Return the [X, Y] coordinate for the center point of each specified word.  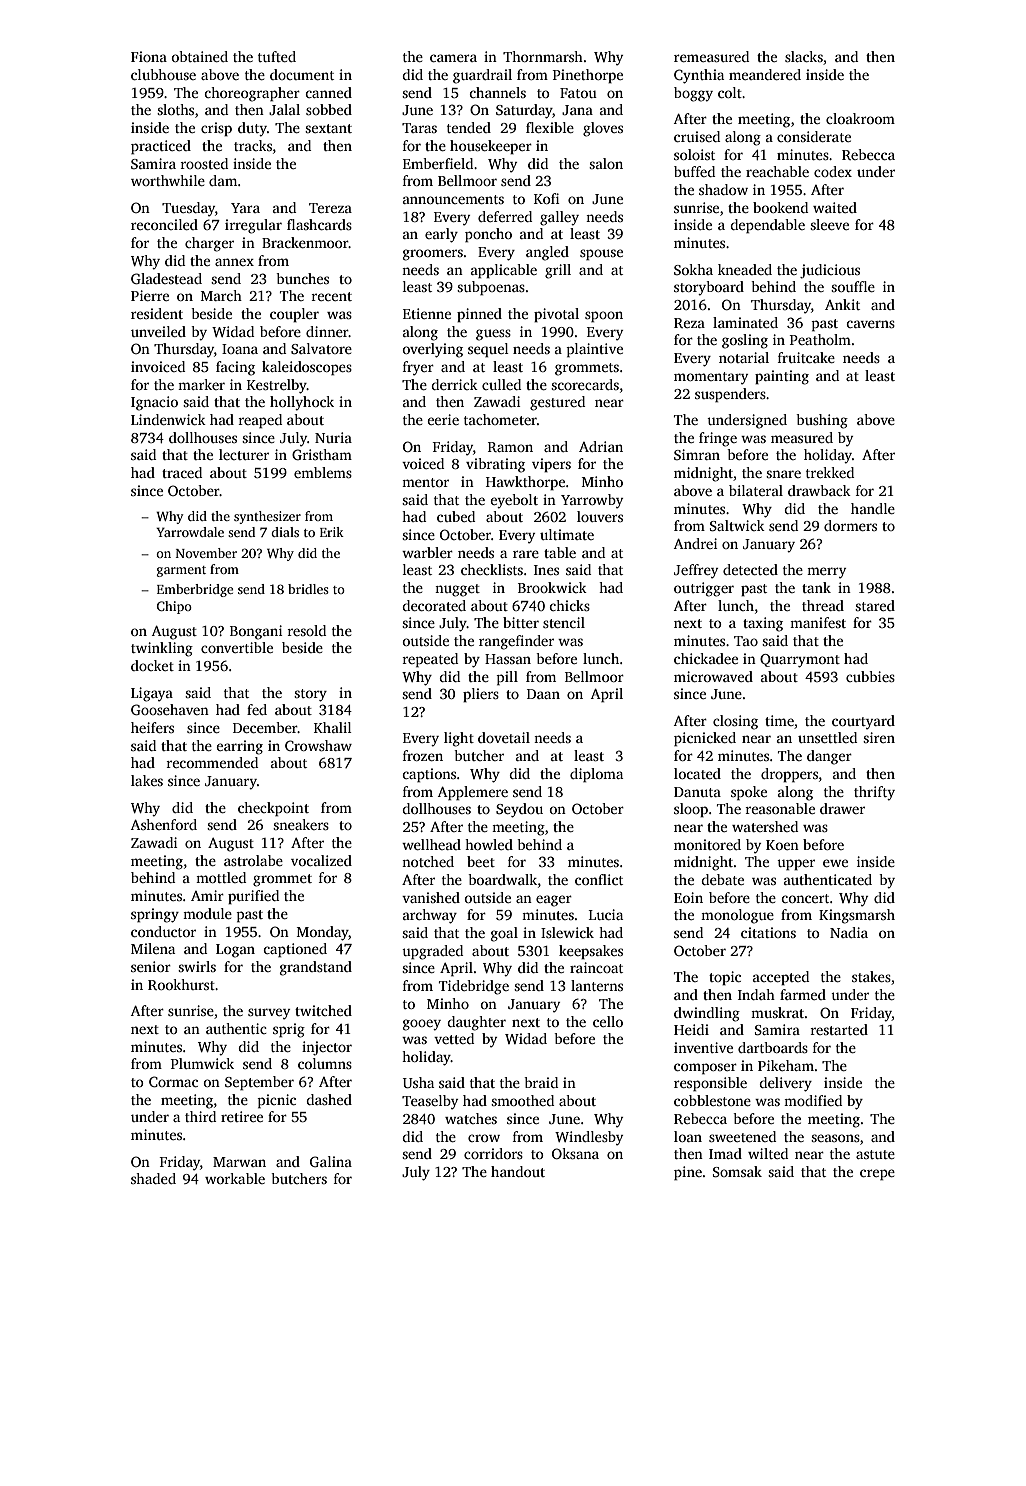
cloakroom [860, 118]
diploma [596, 775]
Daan [543, 694]
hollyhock [302, 403]
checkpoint [273, 809]
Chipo [174, 607]
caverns [870, 324]
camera [453, 58]
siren [879, 737]
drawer [842, 808]
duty [252, 129]
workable [235, 1178]
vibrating [495, 465]
